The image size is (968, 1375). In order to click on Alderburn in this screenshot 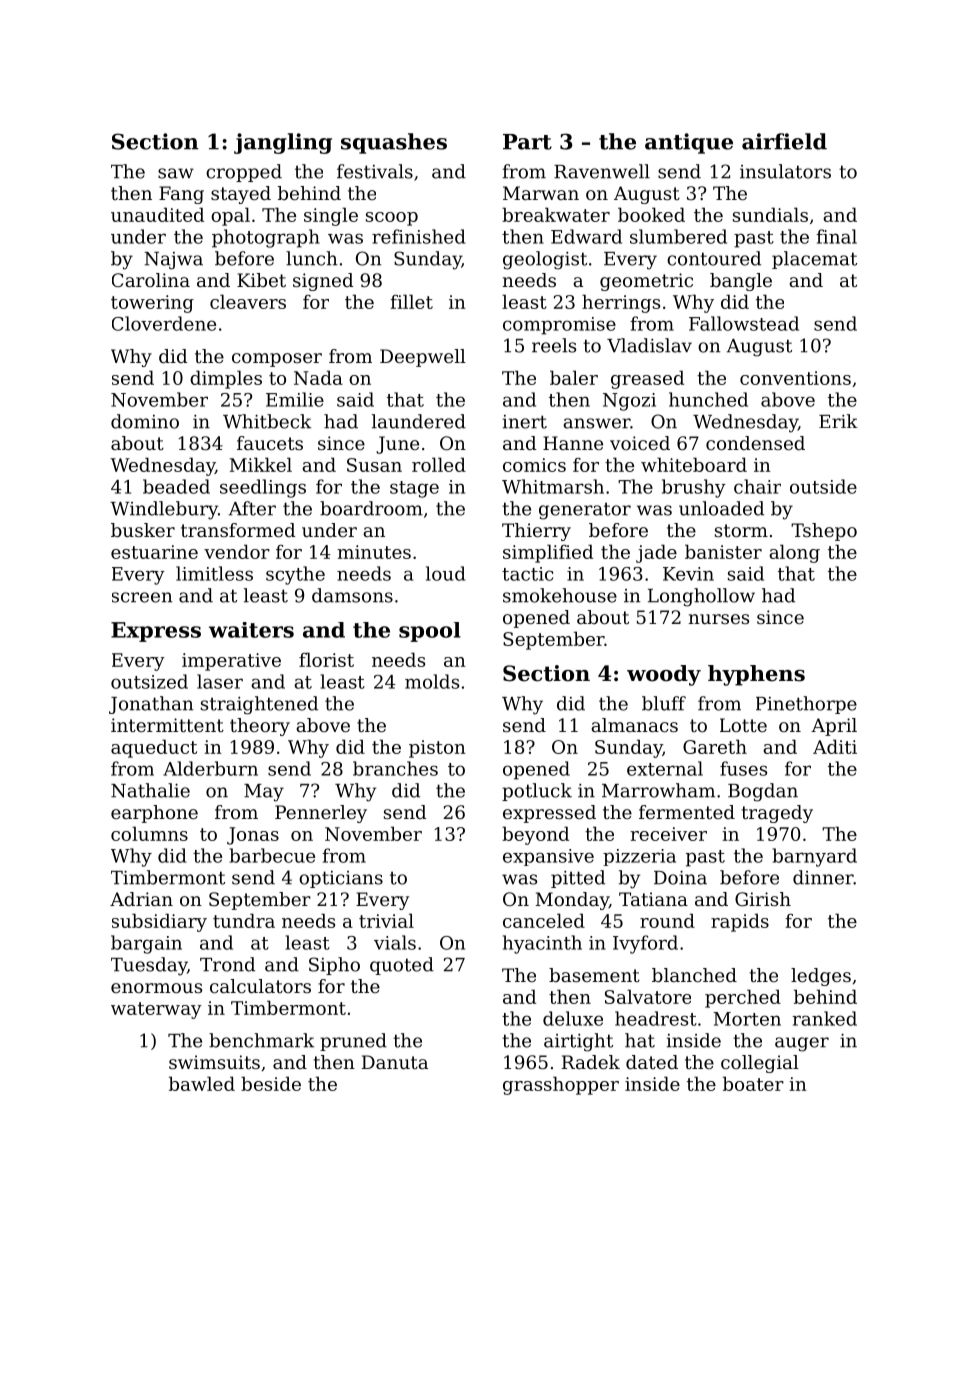, I will do `click(210, 768)`.
